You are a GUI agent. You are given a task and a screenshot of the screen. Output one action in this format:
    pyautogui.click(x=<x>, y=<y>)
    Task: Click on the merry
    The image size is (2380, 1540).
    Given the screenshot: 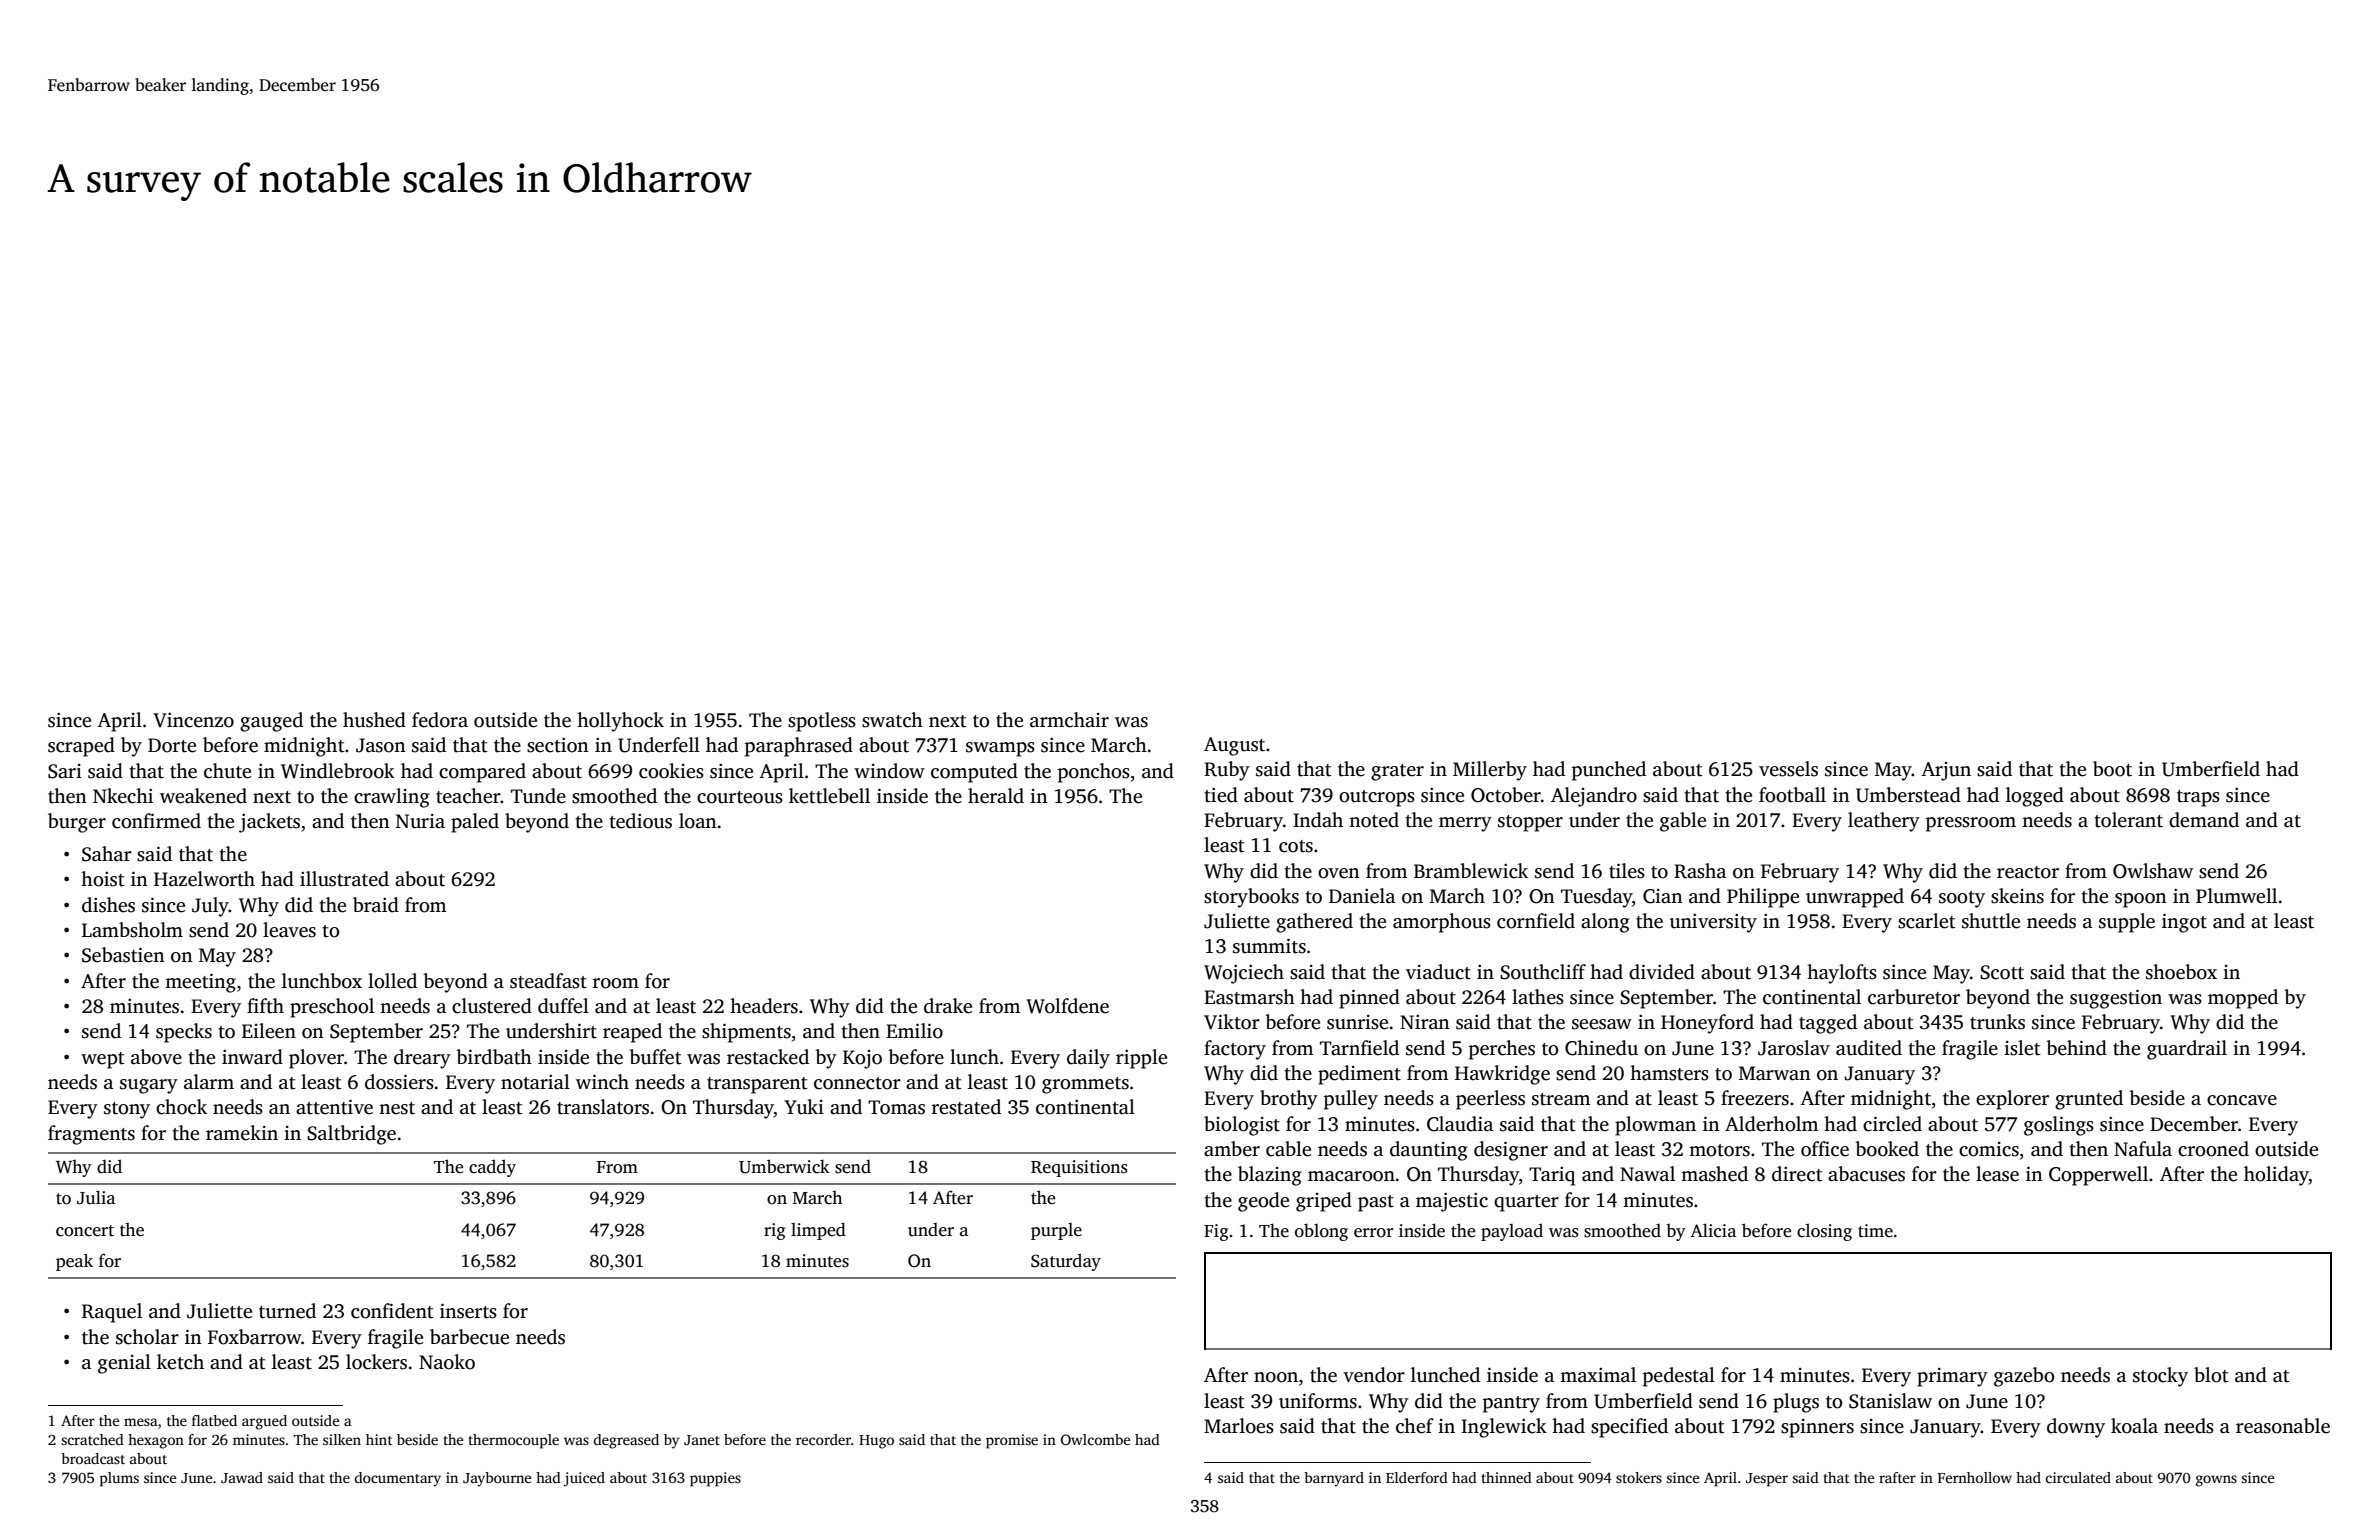 What is the action you would take?
    pyautogui.click(x=1465, y=824)
